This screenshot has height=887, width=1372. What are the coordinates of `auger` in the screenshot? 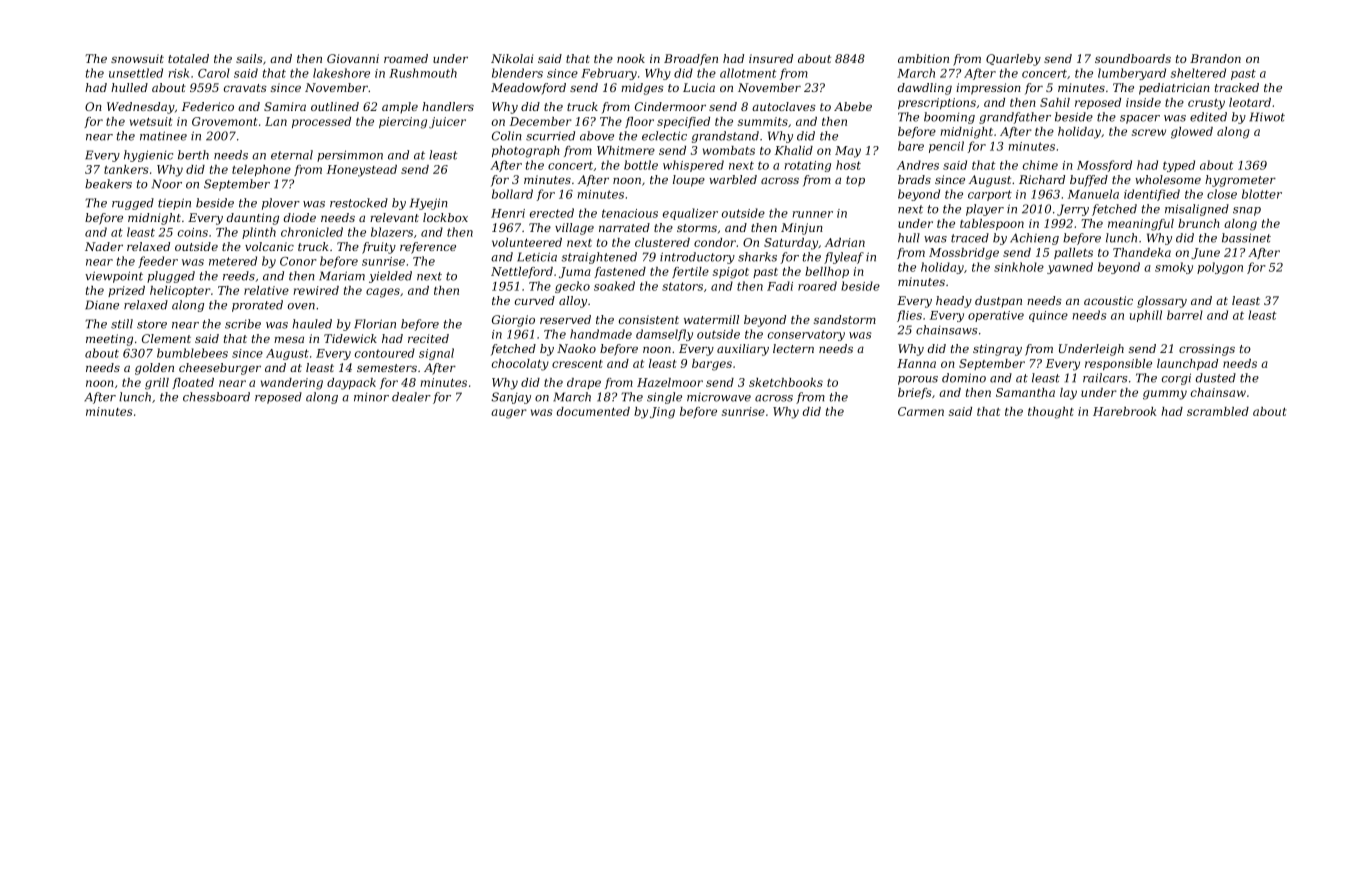 It's located at (509, 414).
